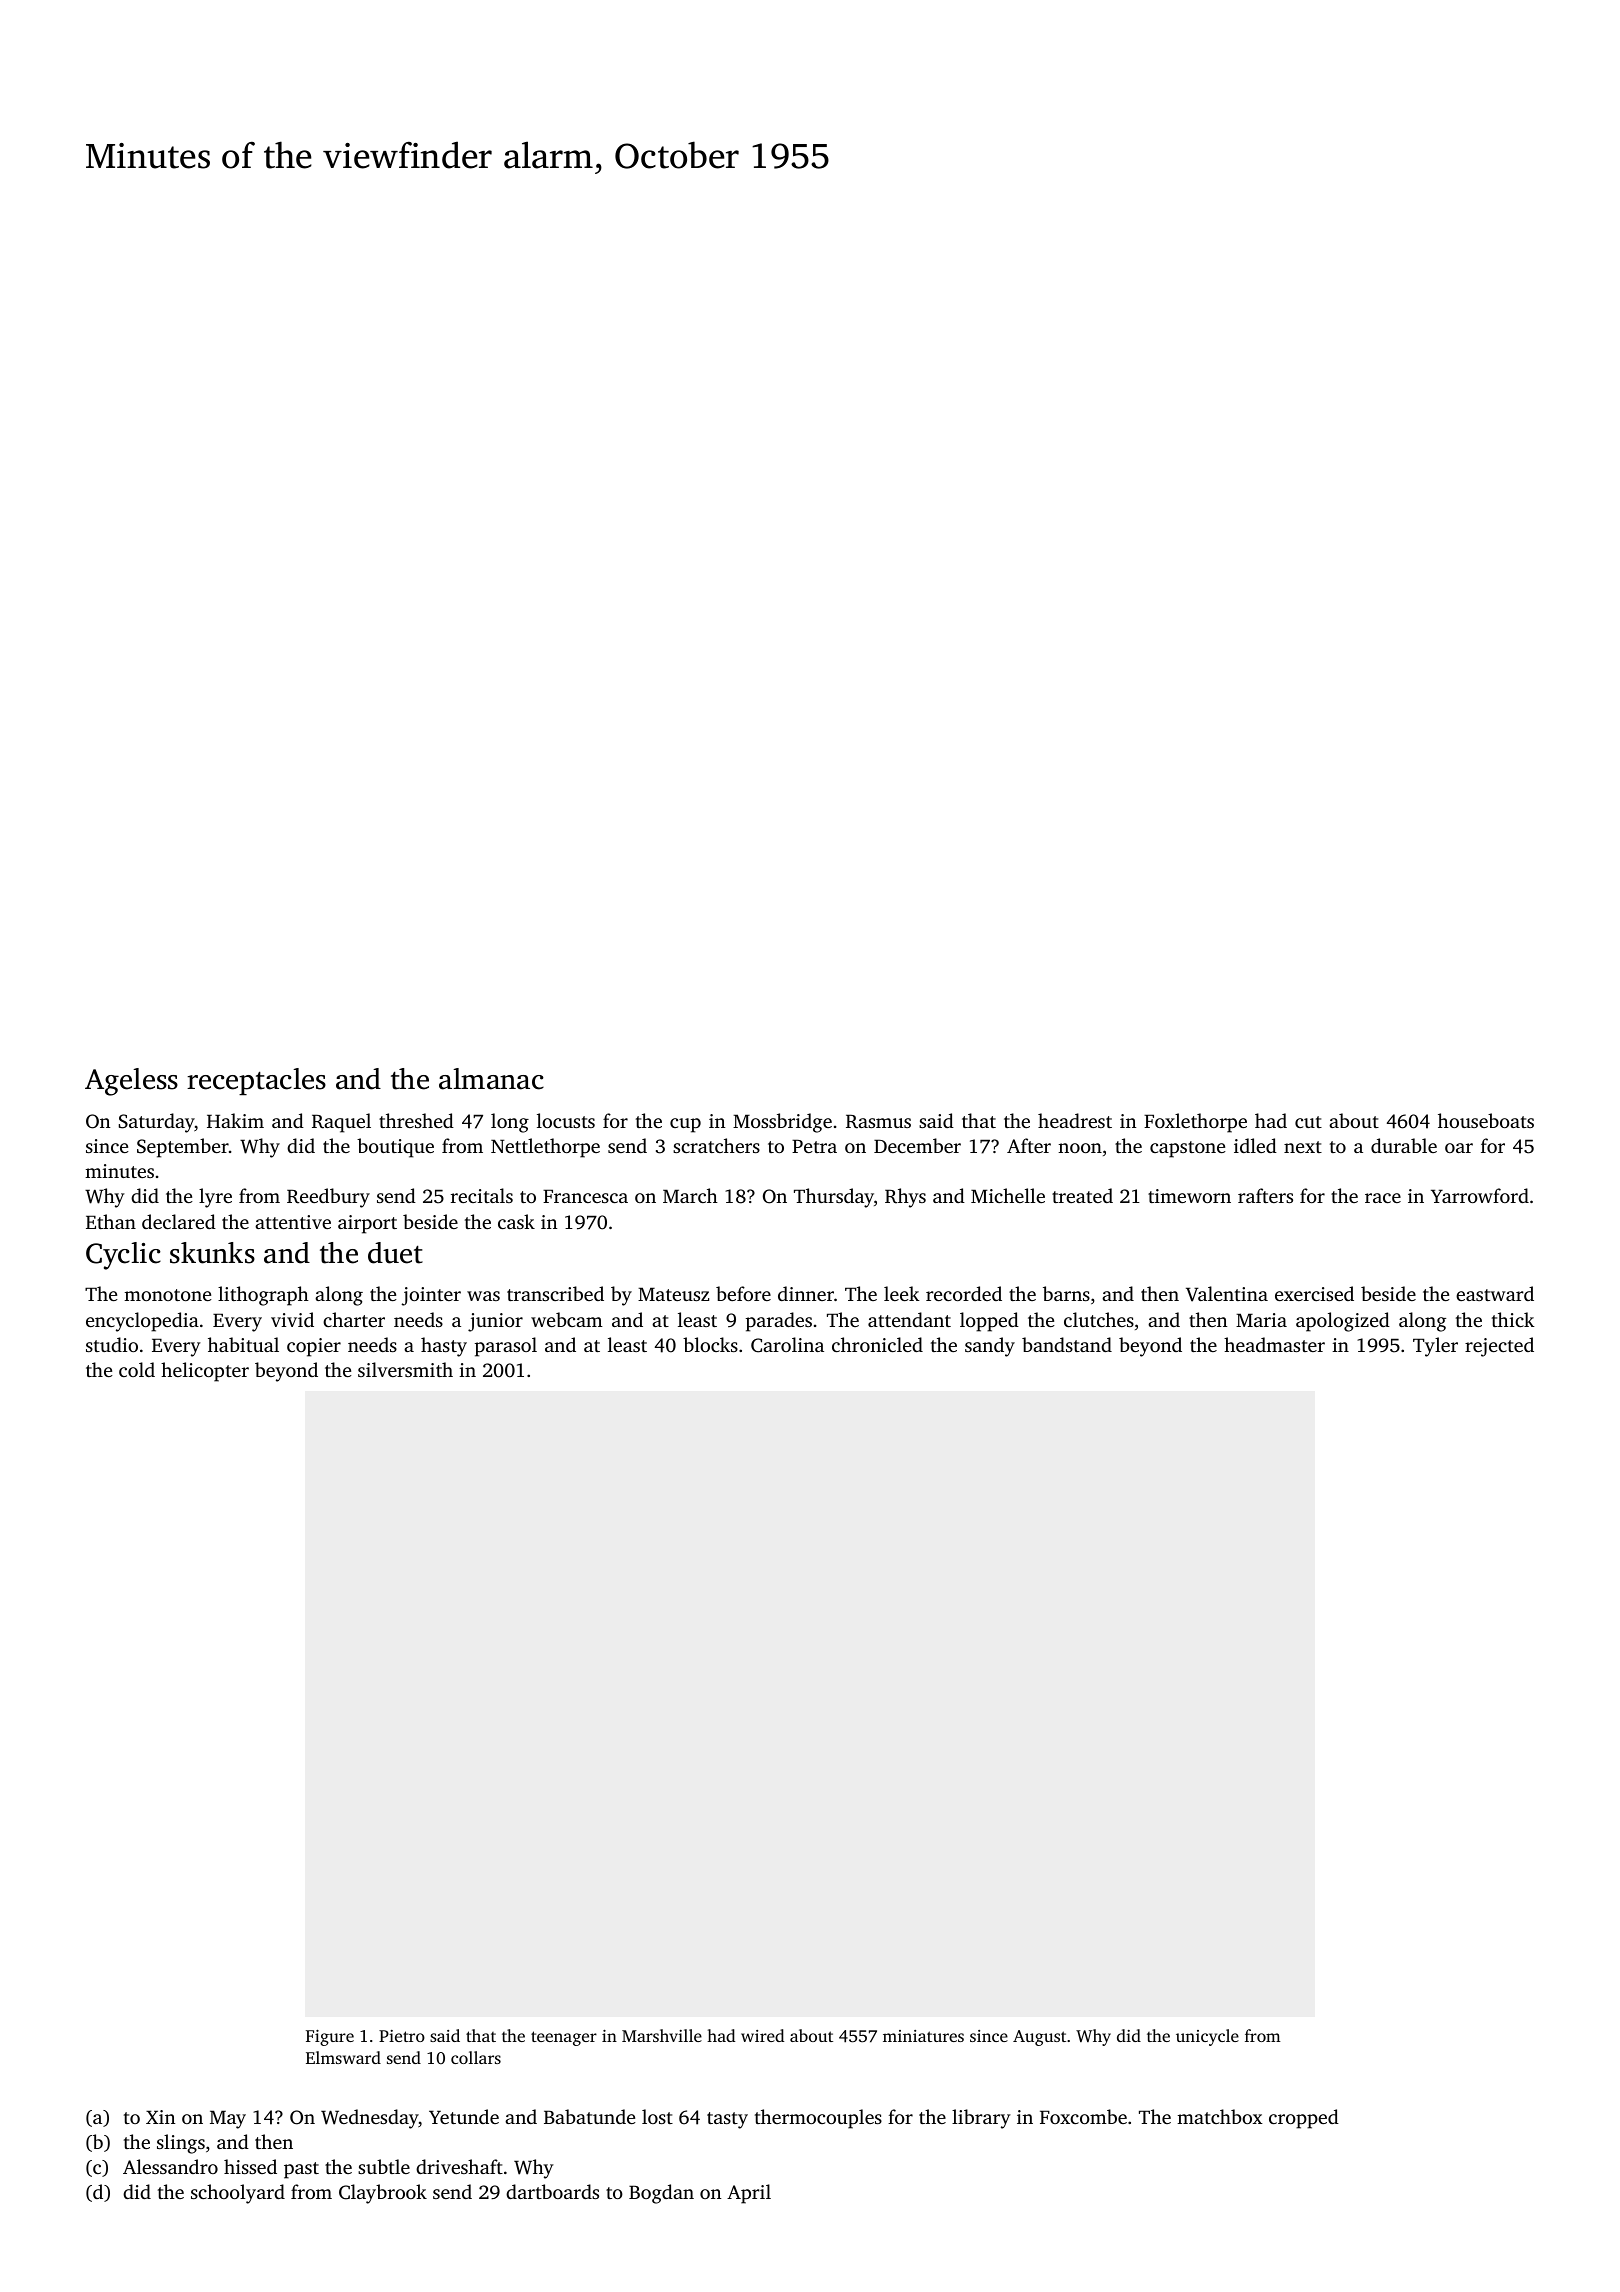  I want to click on driveshaft, so click(459, 2166).
